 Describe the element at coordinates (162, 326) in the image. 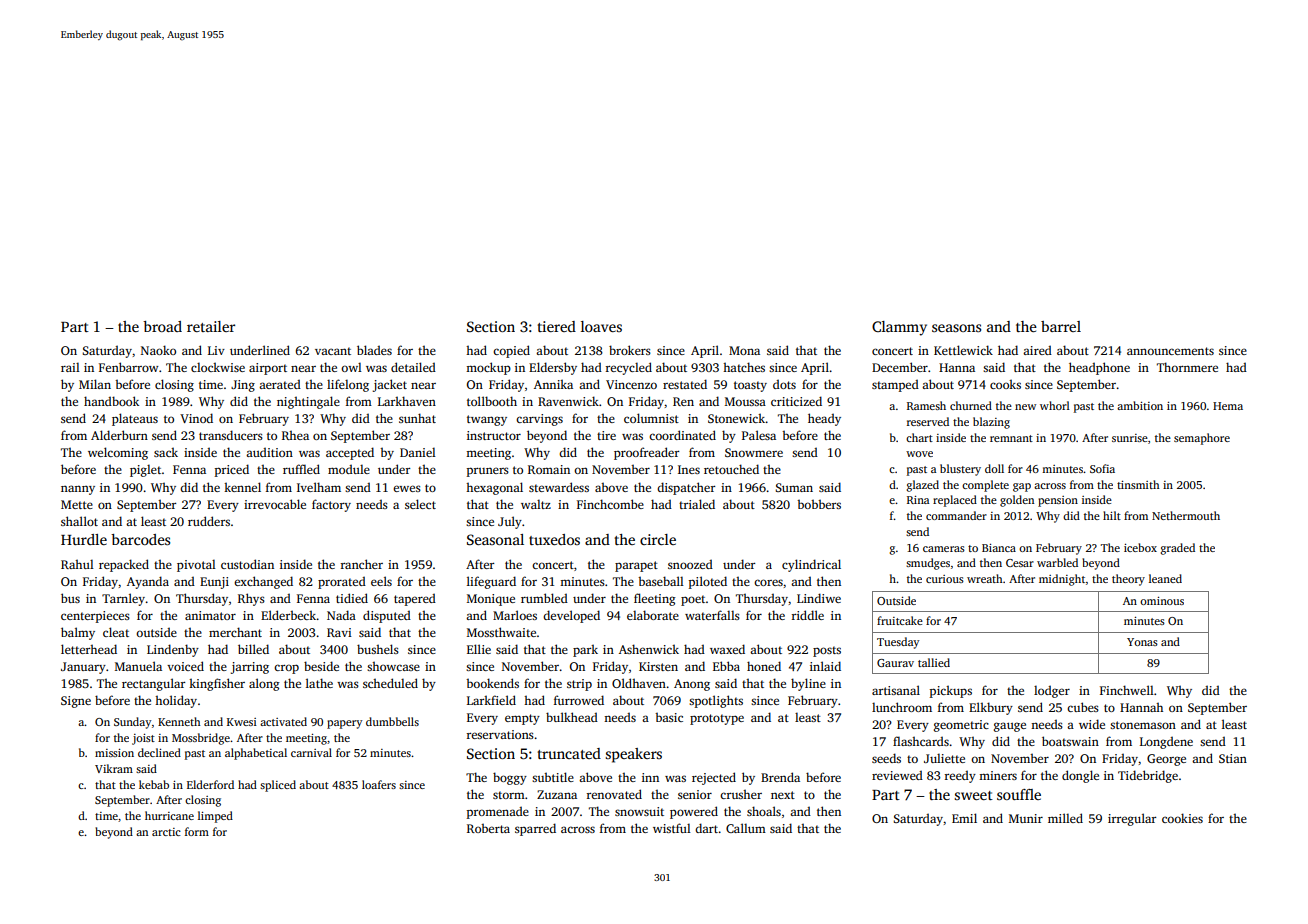

I see `broad` at that location.
